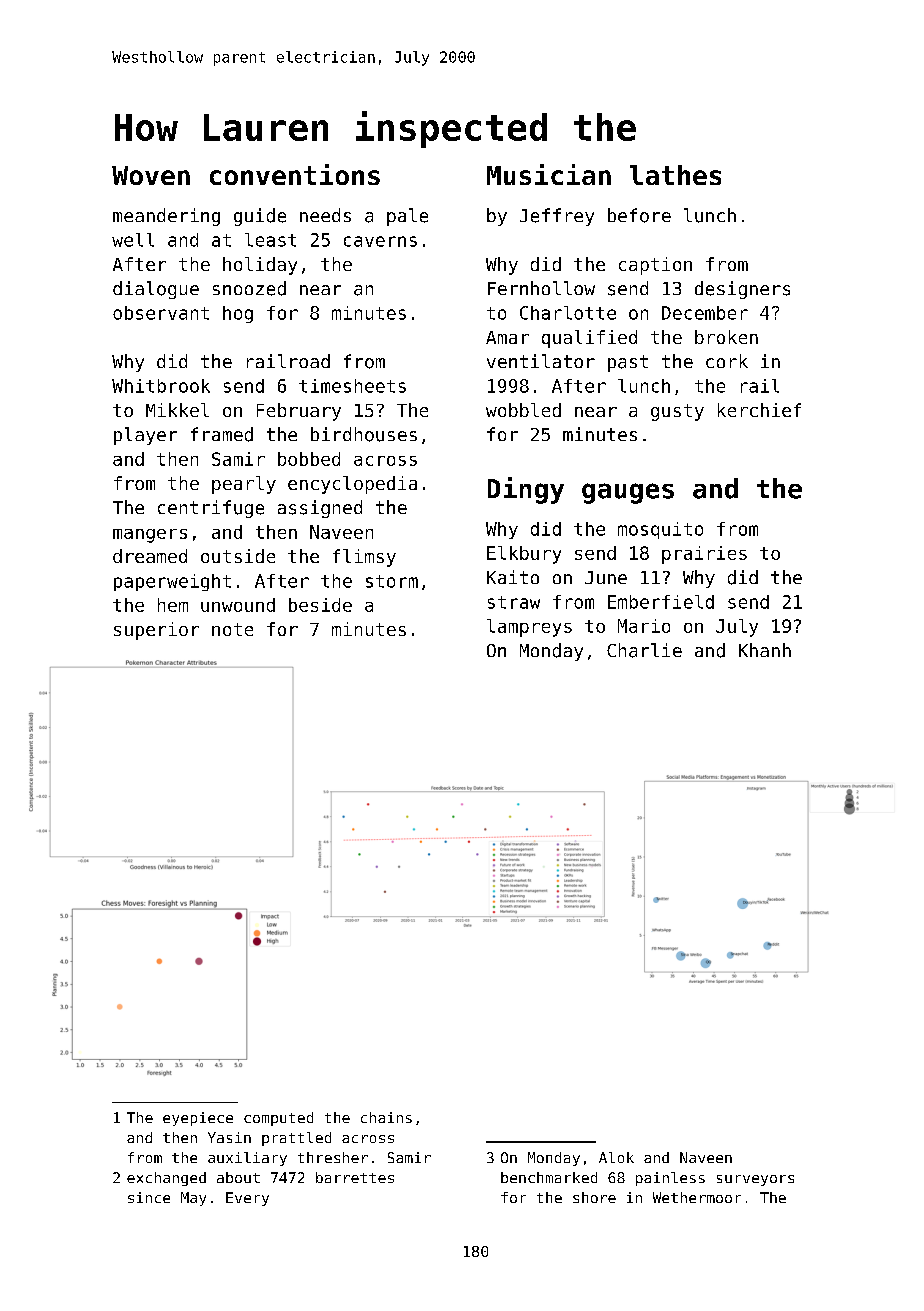 Image resolution: width=924 pixels, height=1311 pixels. Describe the element at coordinates (557, 217) in the page. I see `Jeffrey` at that location.
